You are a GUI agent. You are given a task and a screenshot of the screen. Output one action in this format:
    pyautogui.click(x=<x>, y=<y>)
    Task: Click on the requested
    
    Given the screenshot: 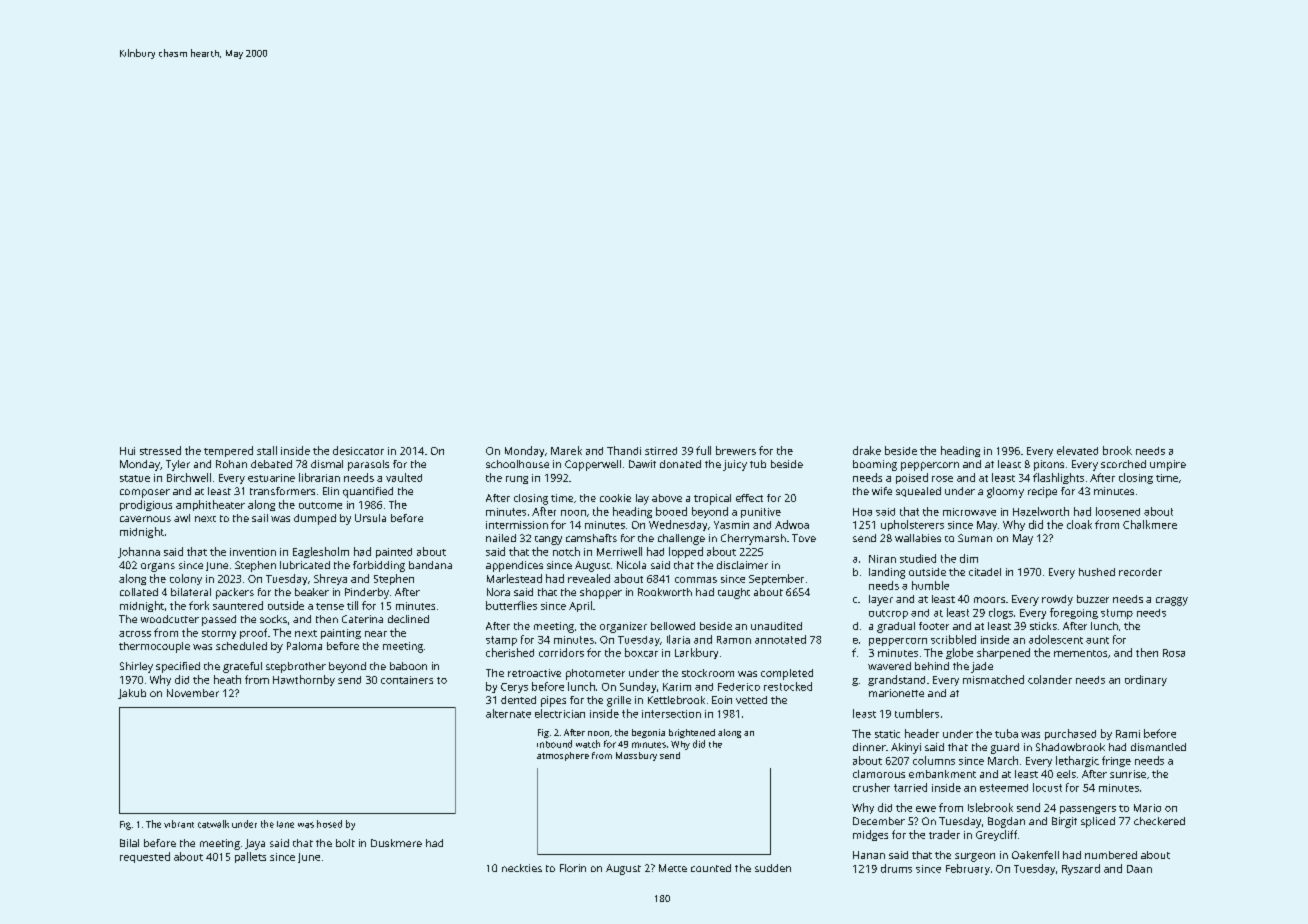 What is the action you would take?
    pyautogui.click(x=145, y=857)
